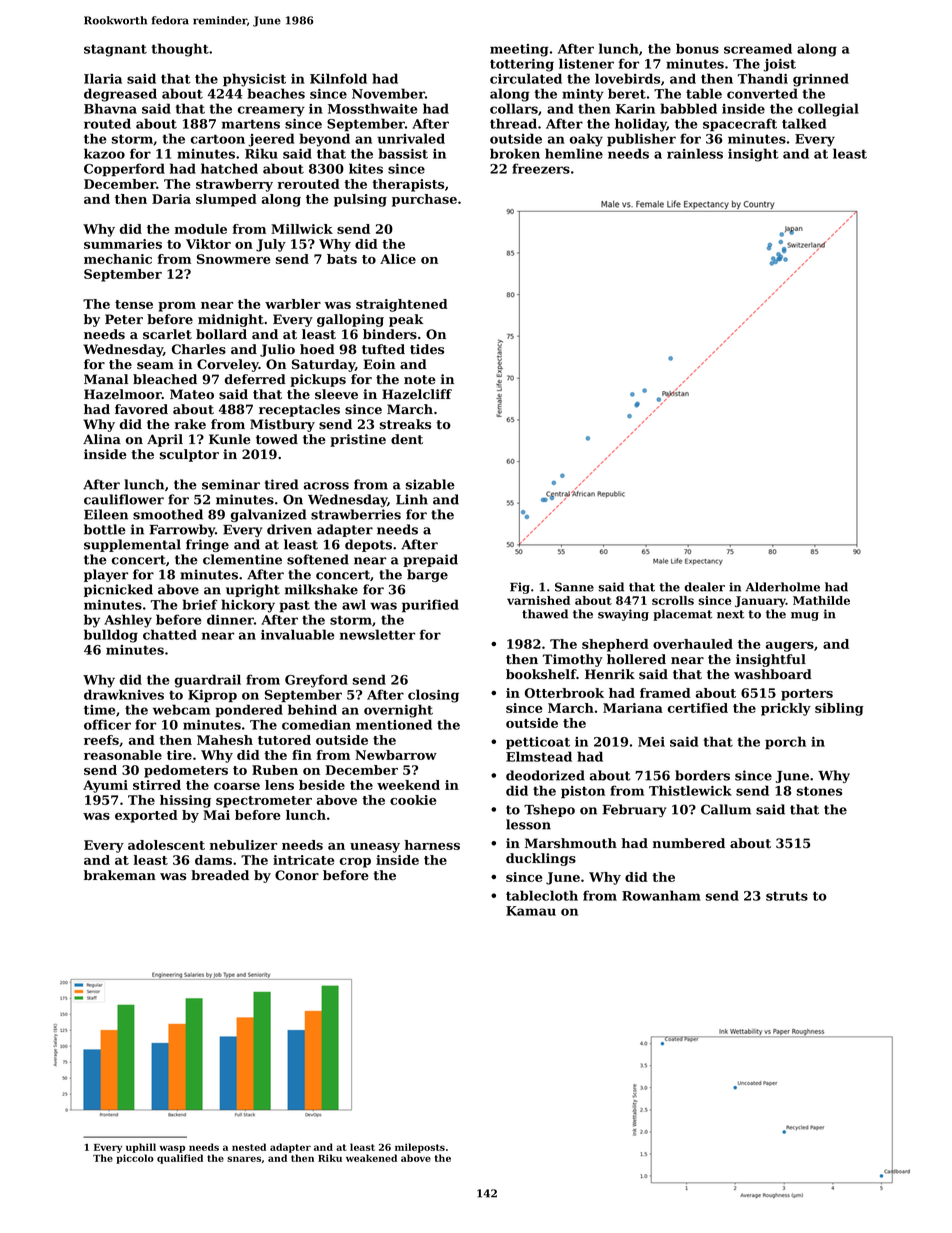  What do you see at coordinates (408, 785) in the screenshot?
I see `weekend` at bounding box center [408, 785].
